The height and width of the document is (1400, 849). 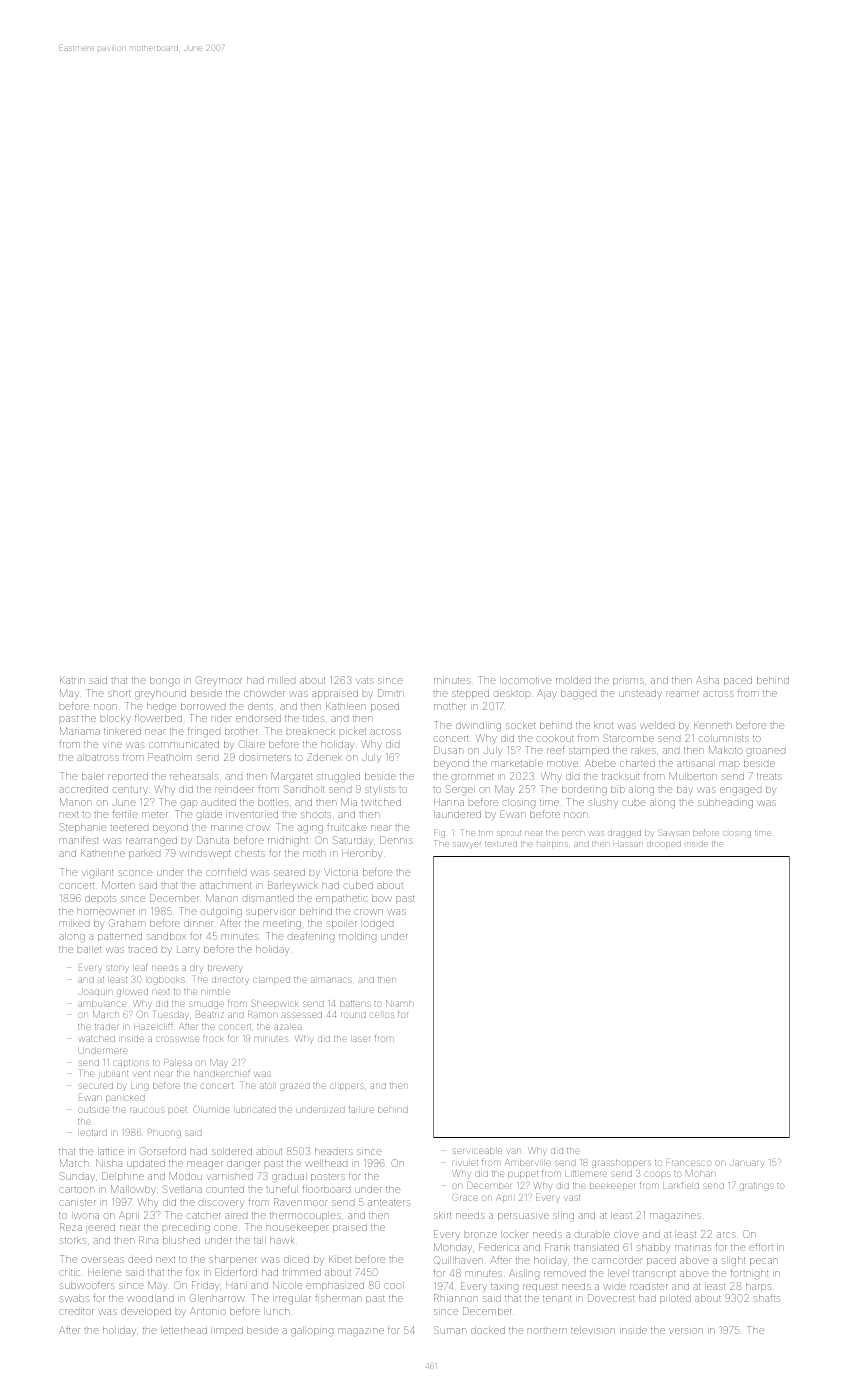 What do you see at coordinates (362, 854) in the document?
I see `Heronby` at bounding box center [362, 854].
